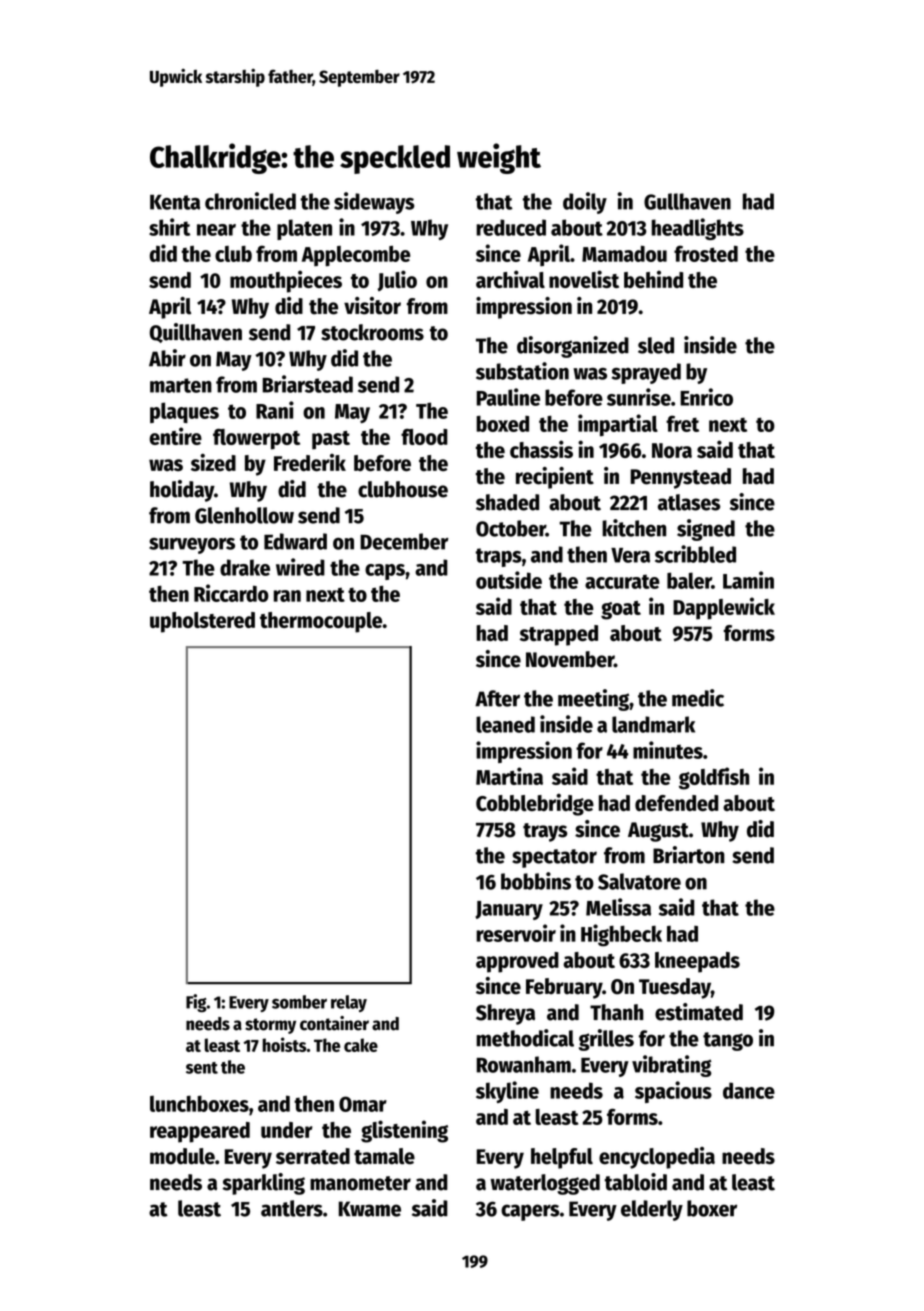 The image size is (924, 1311). Describe the element at coordinates (270, 1026) in the screenshot. I see `stormy` at that location.
